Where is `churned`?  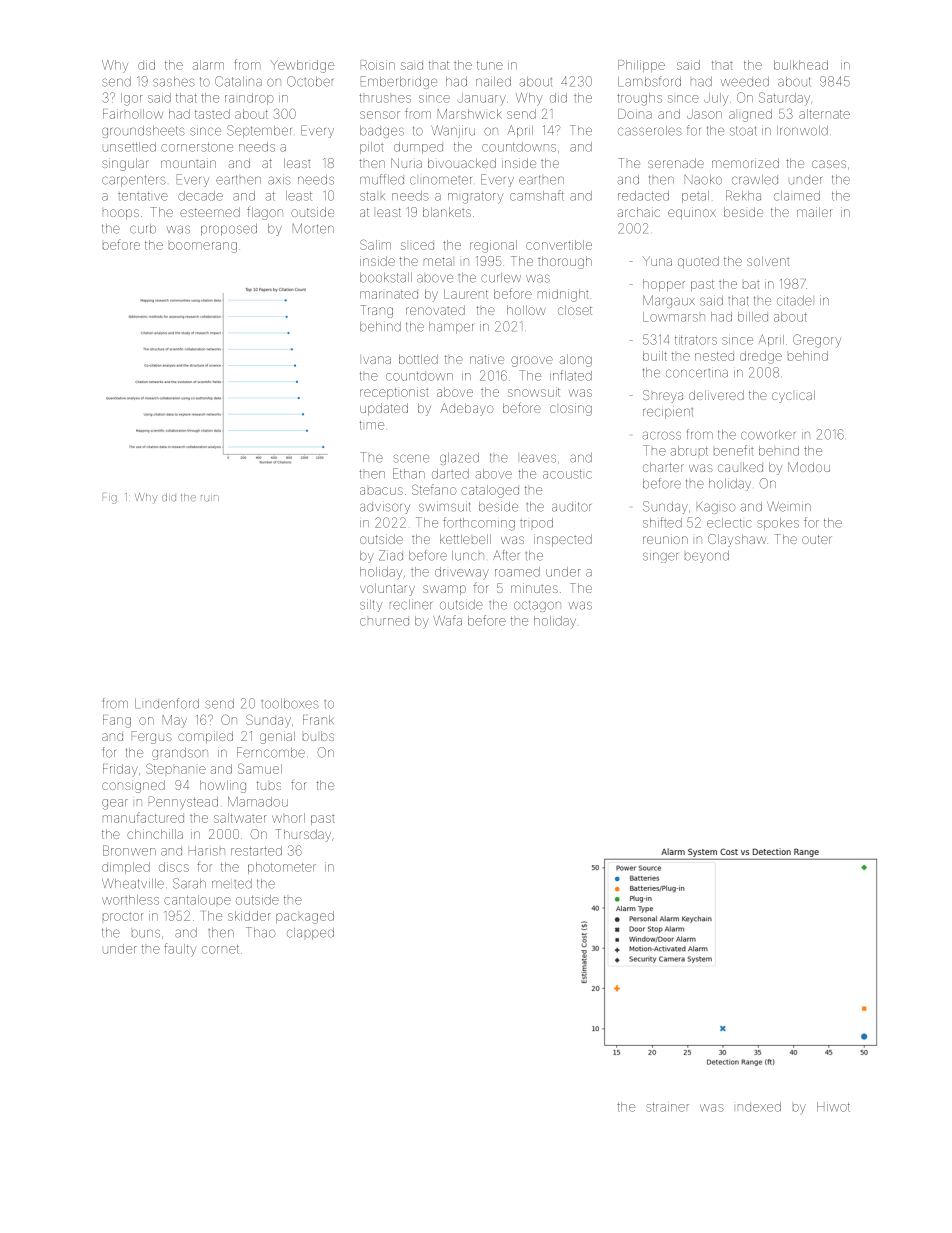
churned is located at coordinates (384, 622).
